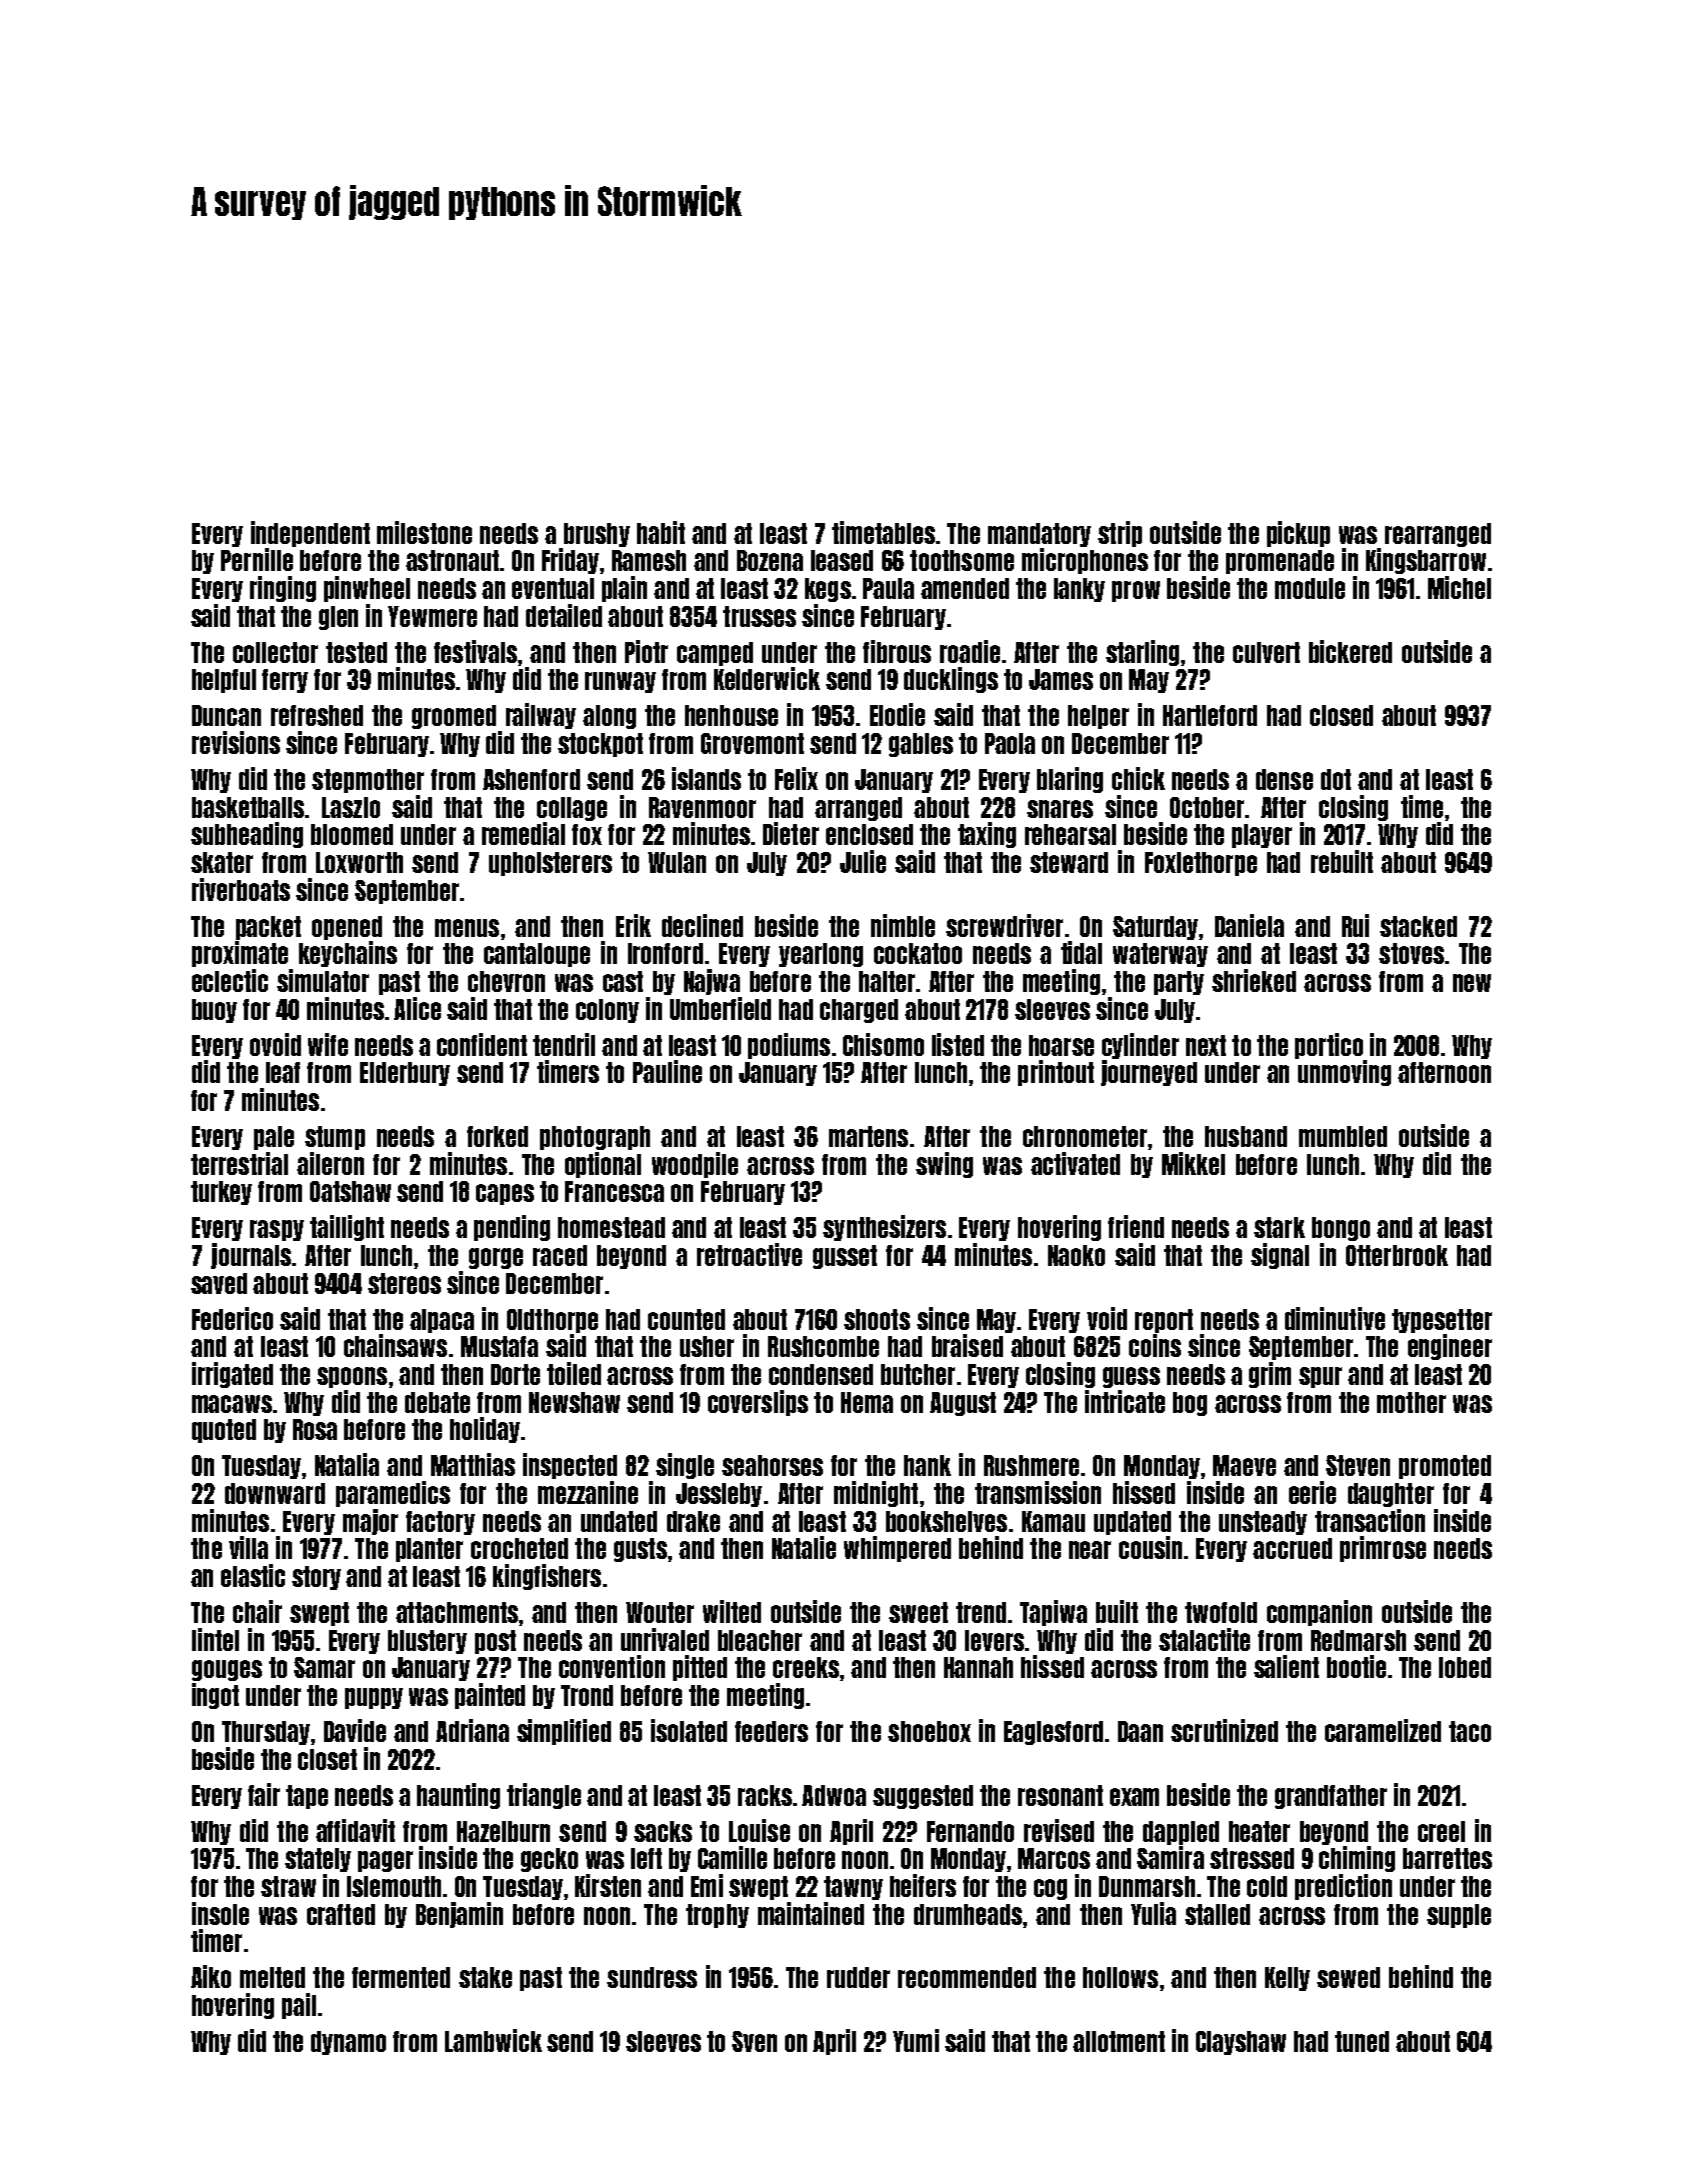 This screenshot has width=1683, height=2178. I want to click on companion, so click(1319, 1613).
